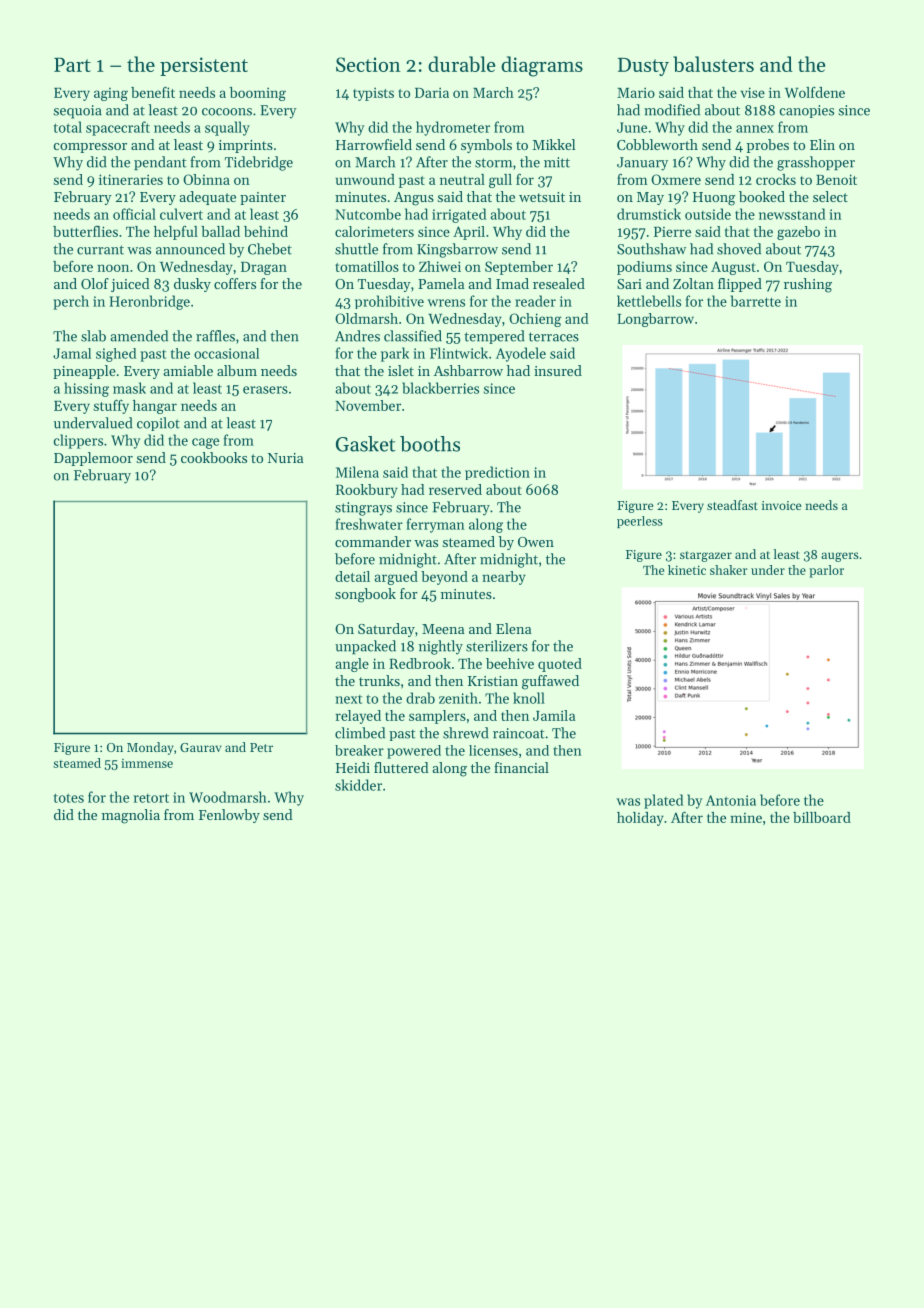 Image resolution: width=924 pixels, height=1308 pixels. Describe the element at coordinates (755, 129) in the page. I see `annex` at that location.
